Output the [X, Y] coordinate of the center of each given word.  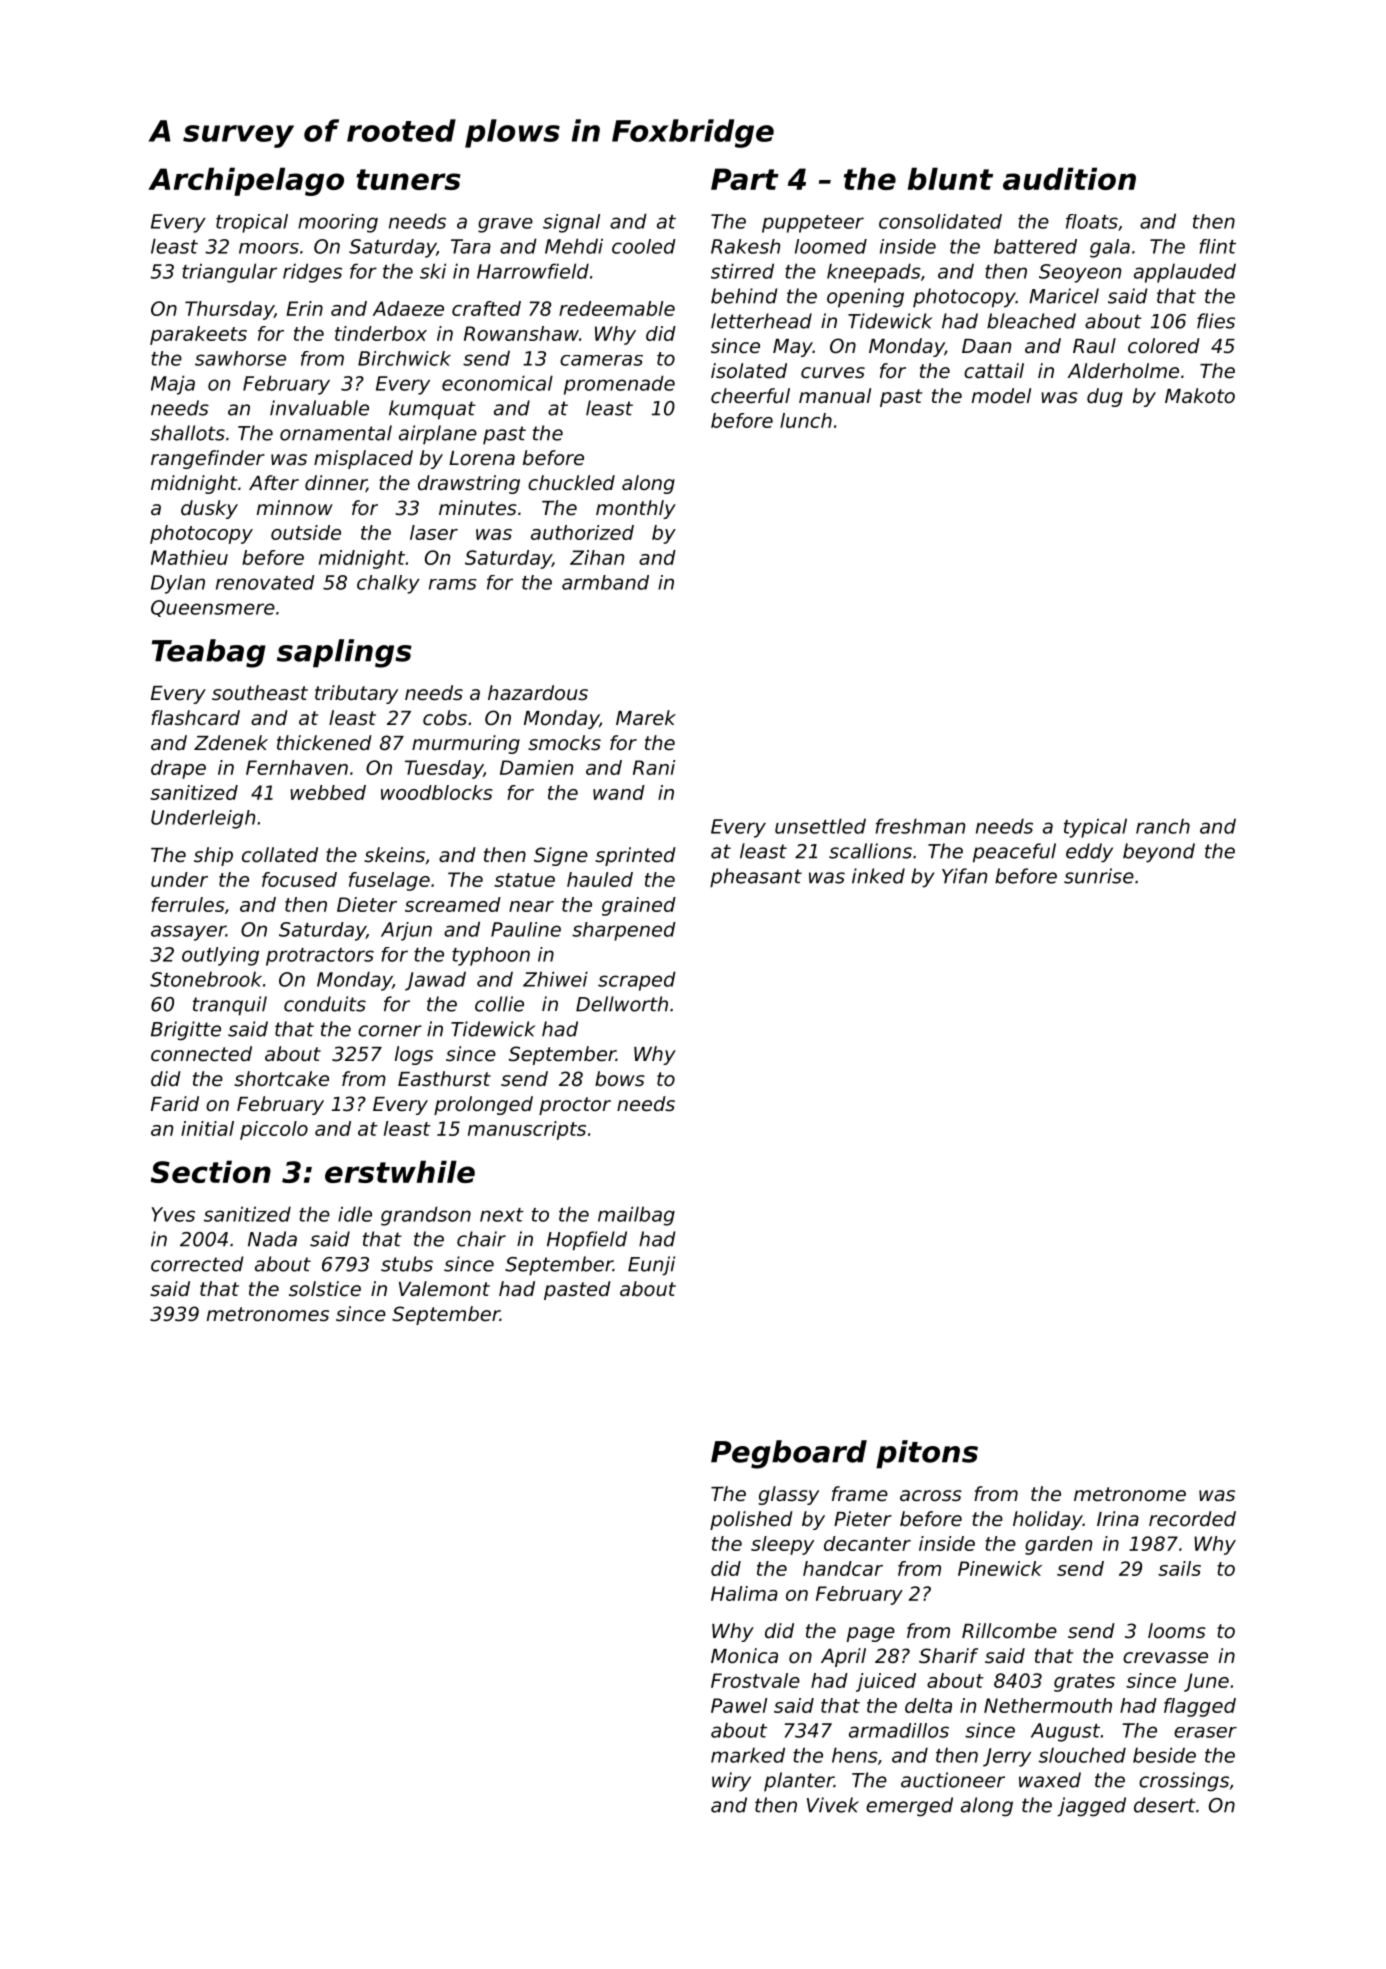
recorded [1192, 1519]
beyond [1159, 853]
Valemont [444, 1289]
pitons [927, 1454]
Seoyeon [1080, 273]
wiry [731, 1782]
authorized [582, 532]
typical [1095, 828]
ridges [312, 273]
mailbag [636, 1216]
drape [178, 769]
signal [571, 223]
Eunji [651, 1266]
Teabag [209, 653]
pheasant [756, 878]
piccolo [274, 1130]
